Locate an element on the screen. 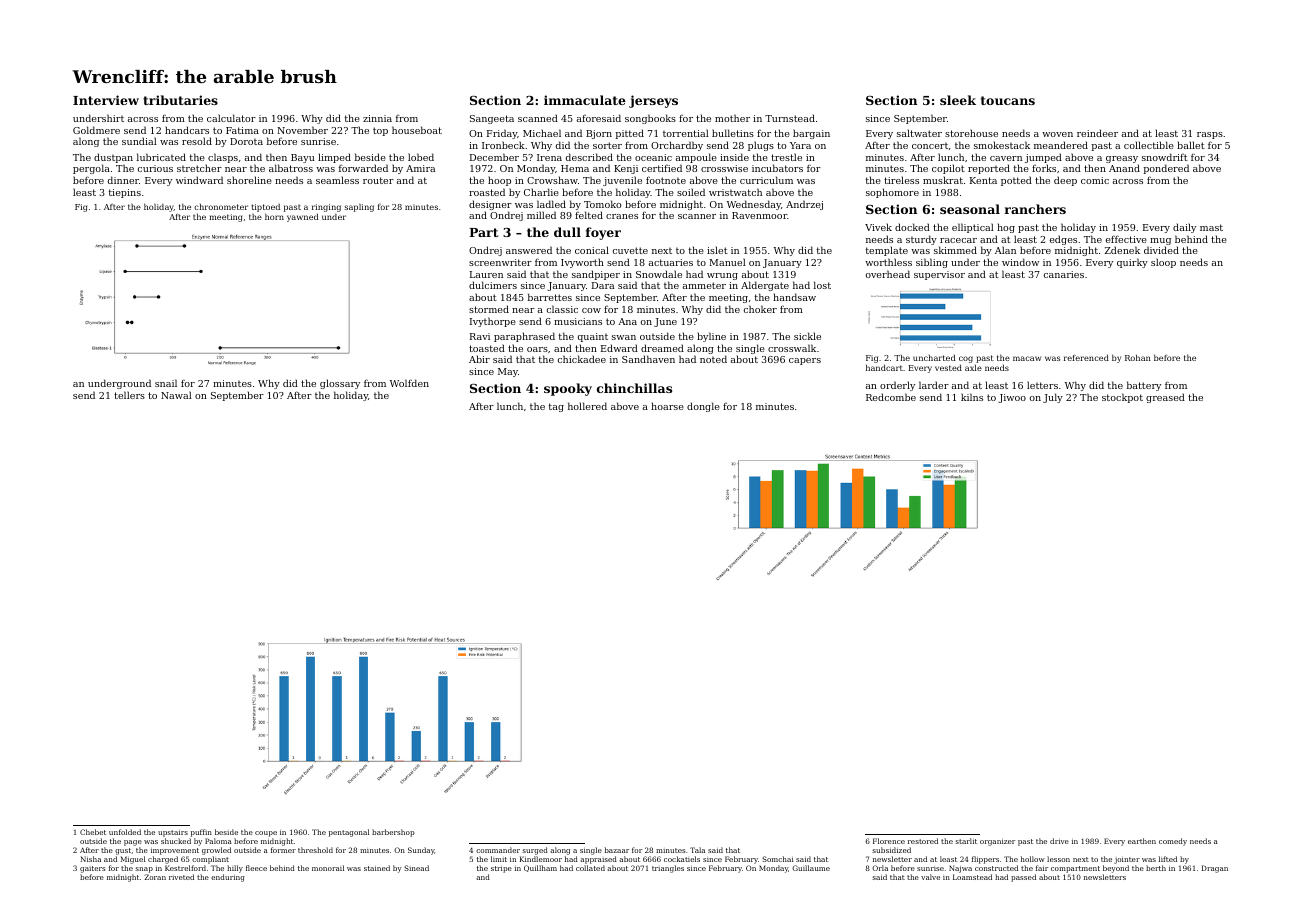  coupe is located at coordinates (266, 834).
